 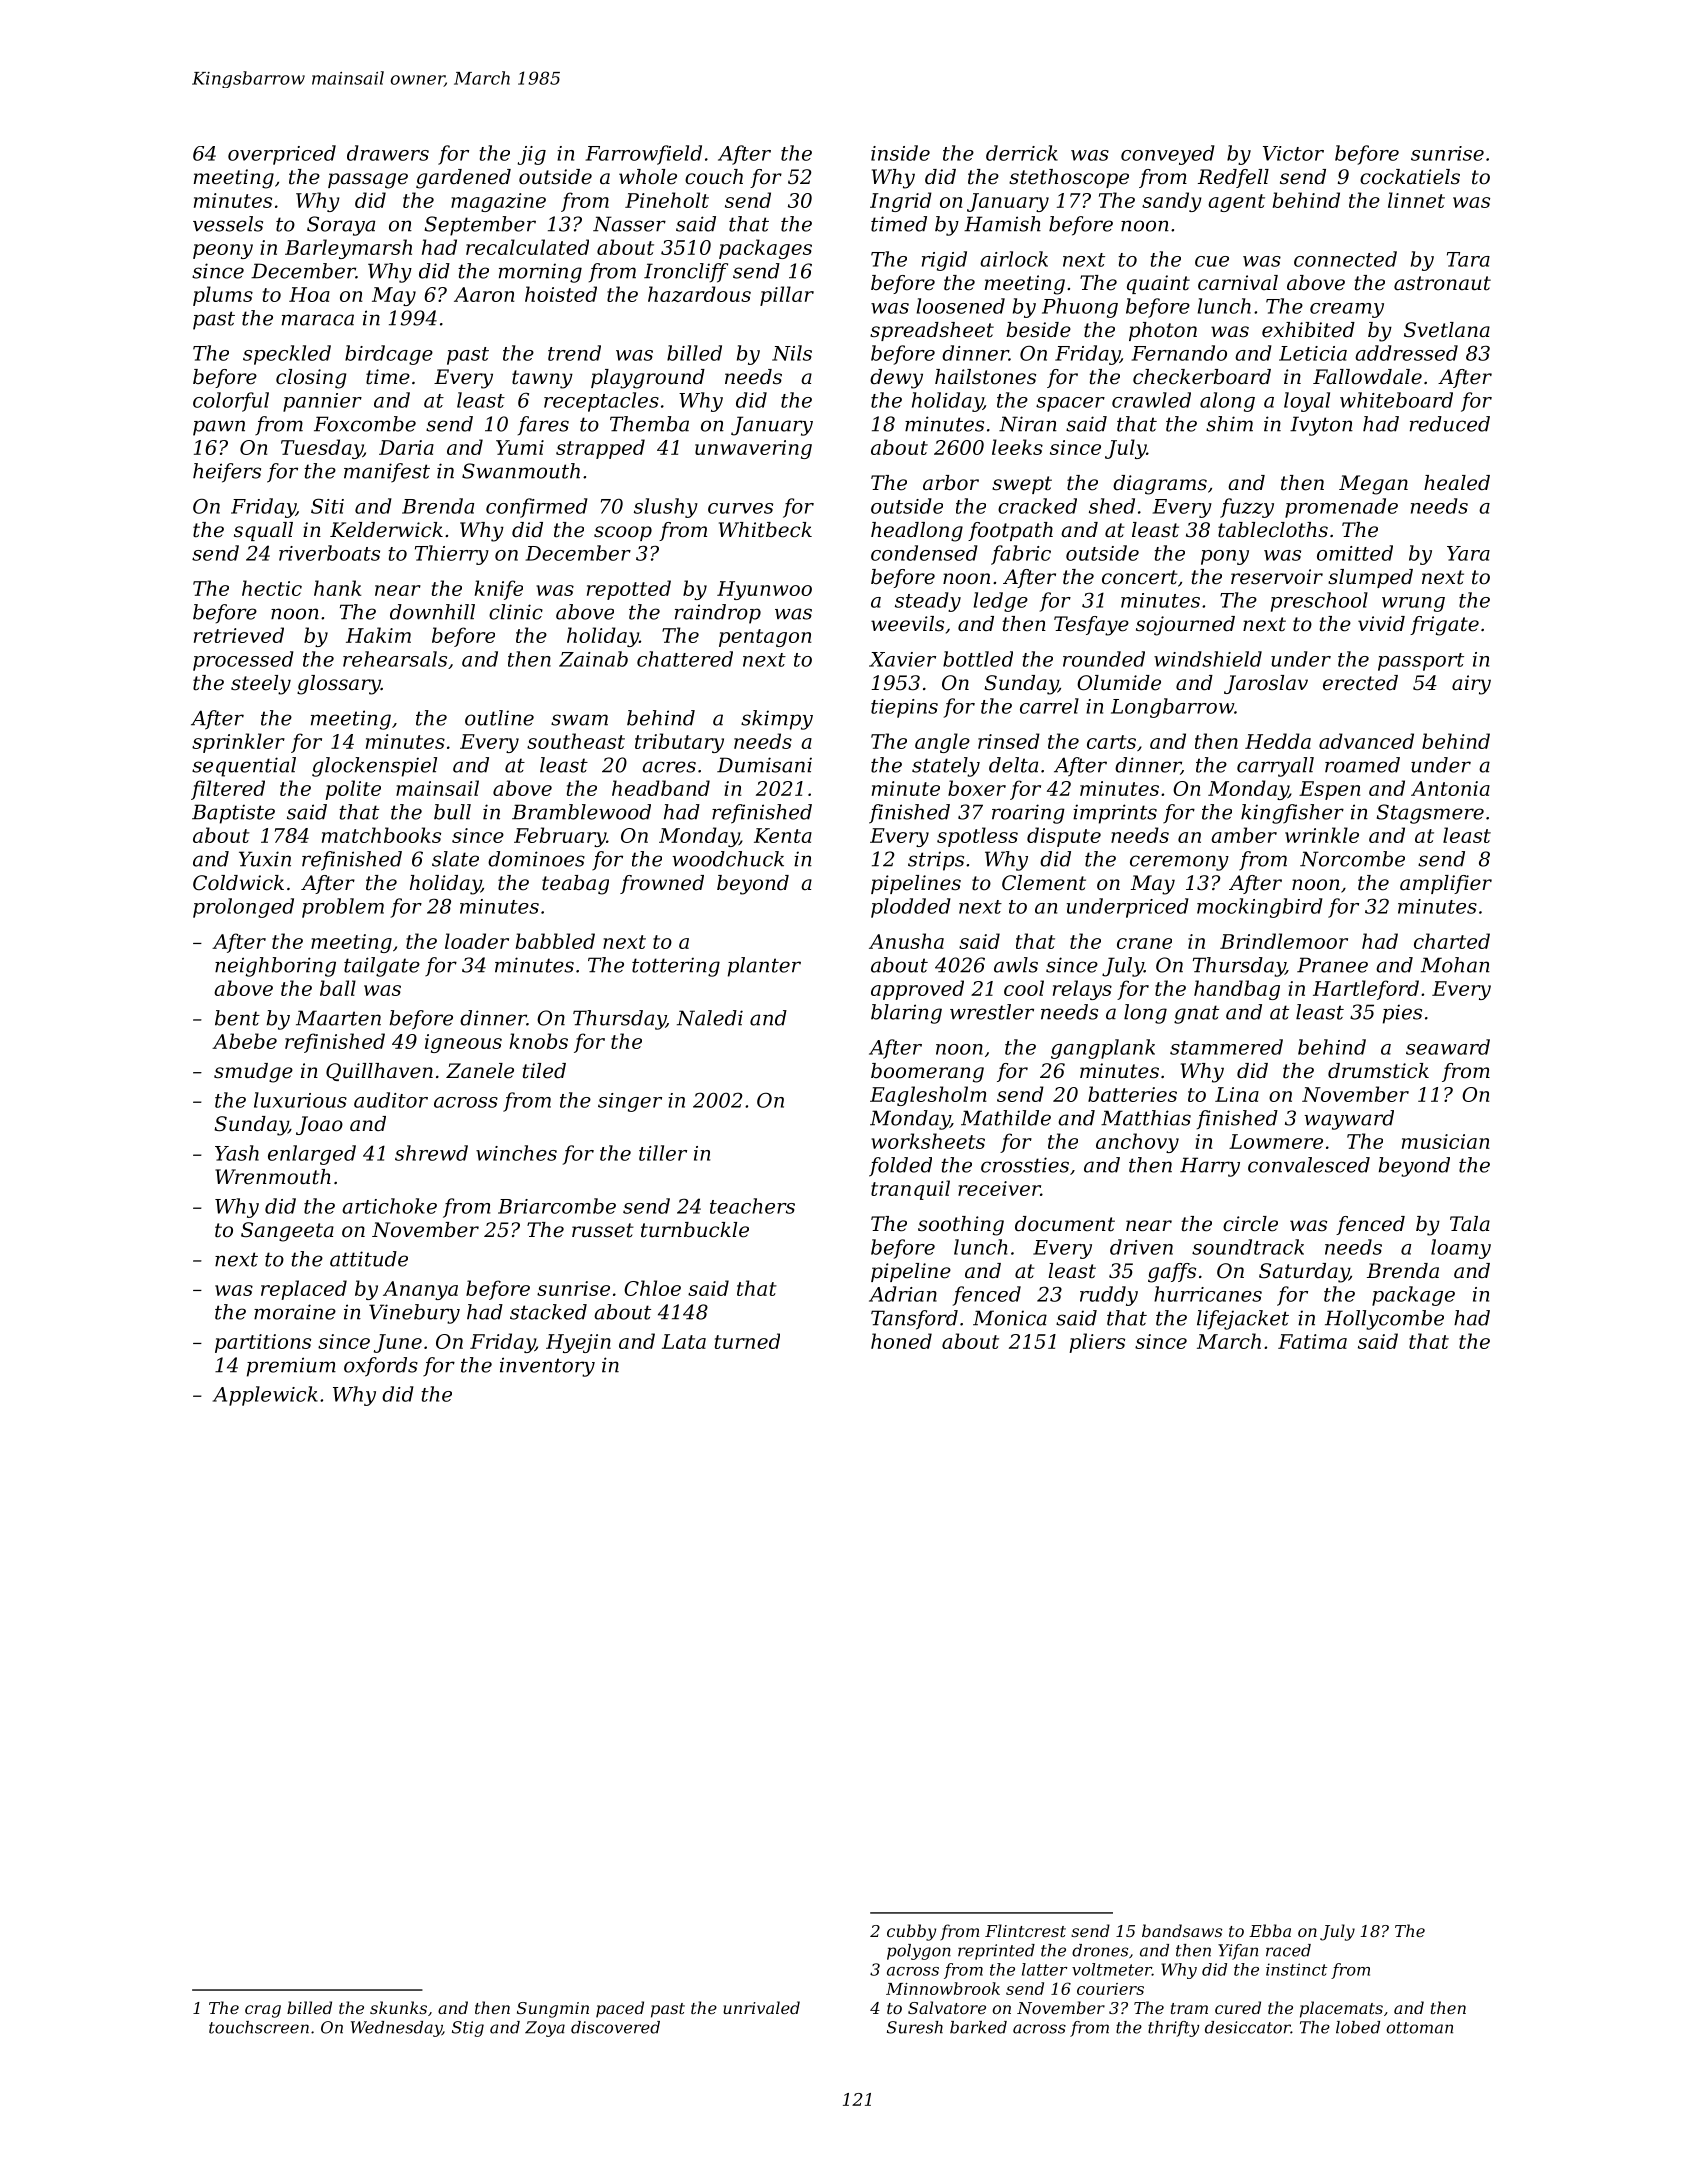 What do you see at coordinates (1352, 859) in the screenshot?
I see `Norcombe` at bounding box center [1352, 859].
